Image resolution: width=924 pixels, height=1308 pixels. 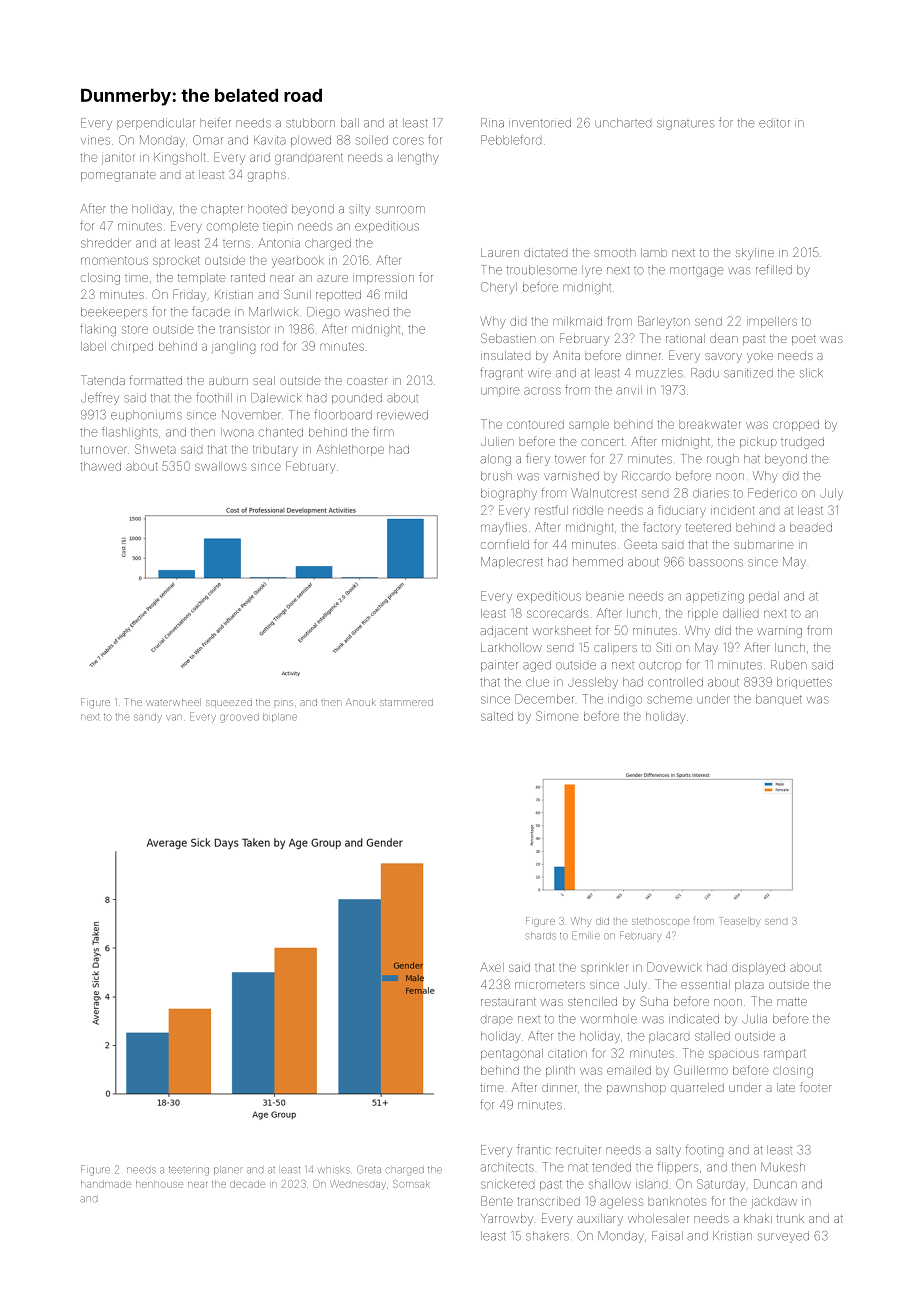 What do you see at coordinates (508, 1002) in the screenshot?
I see `restaurant` at bounding box center [508, 1002].
